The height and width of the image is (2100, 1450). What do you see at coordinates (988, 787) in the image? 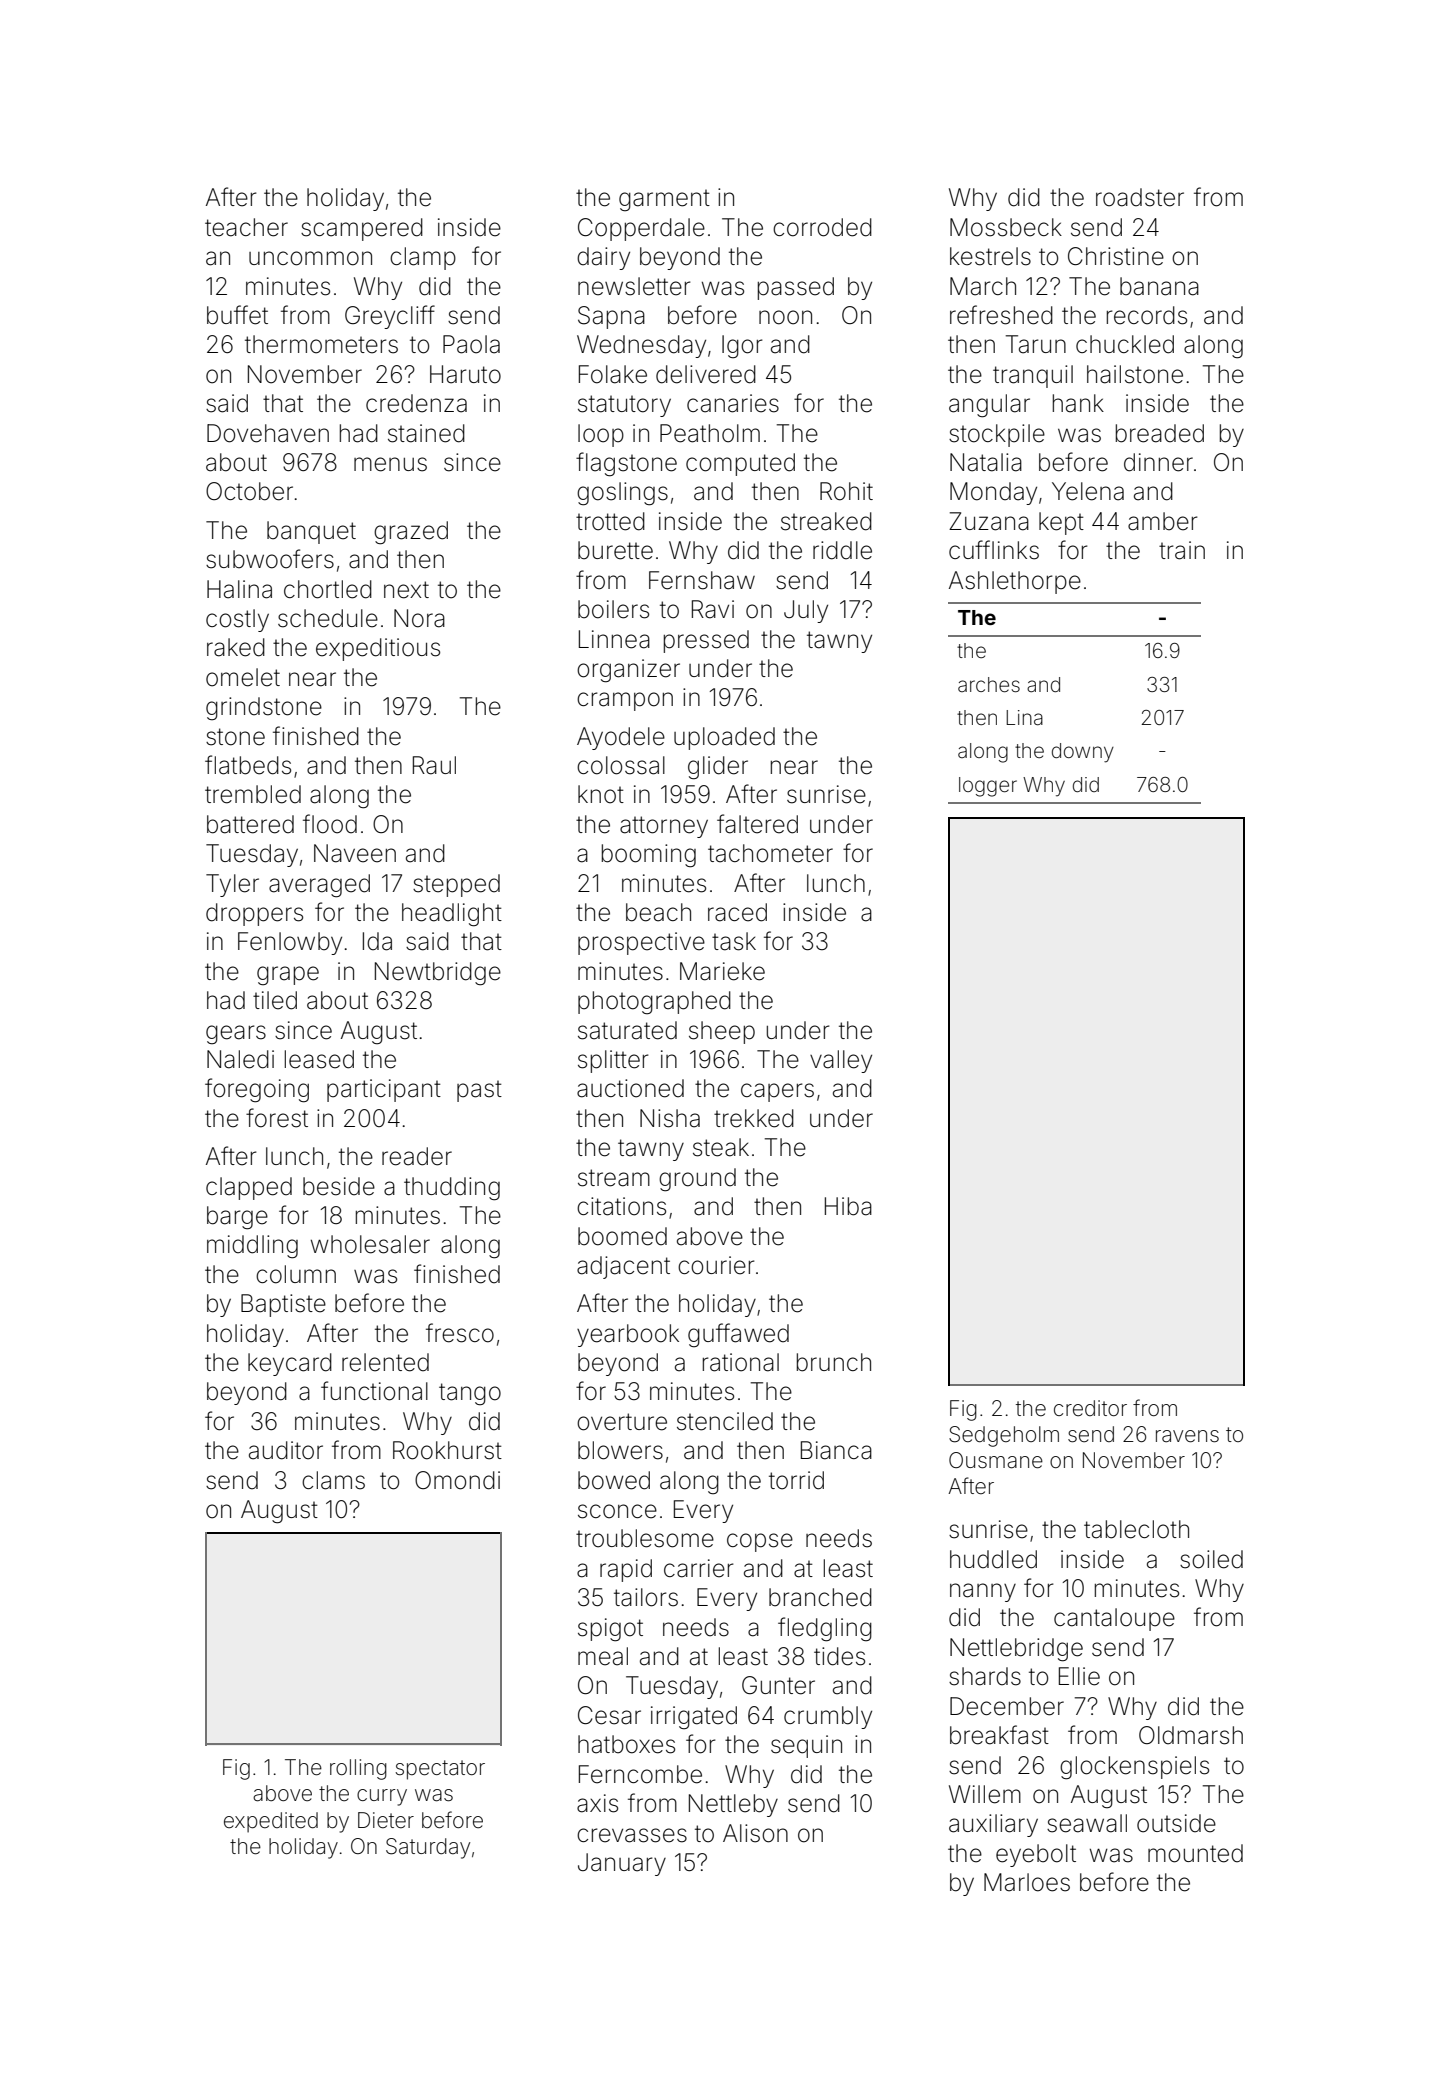
I see `logger` at bounding box center [988, 787].
